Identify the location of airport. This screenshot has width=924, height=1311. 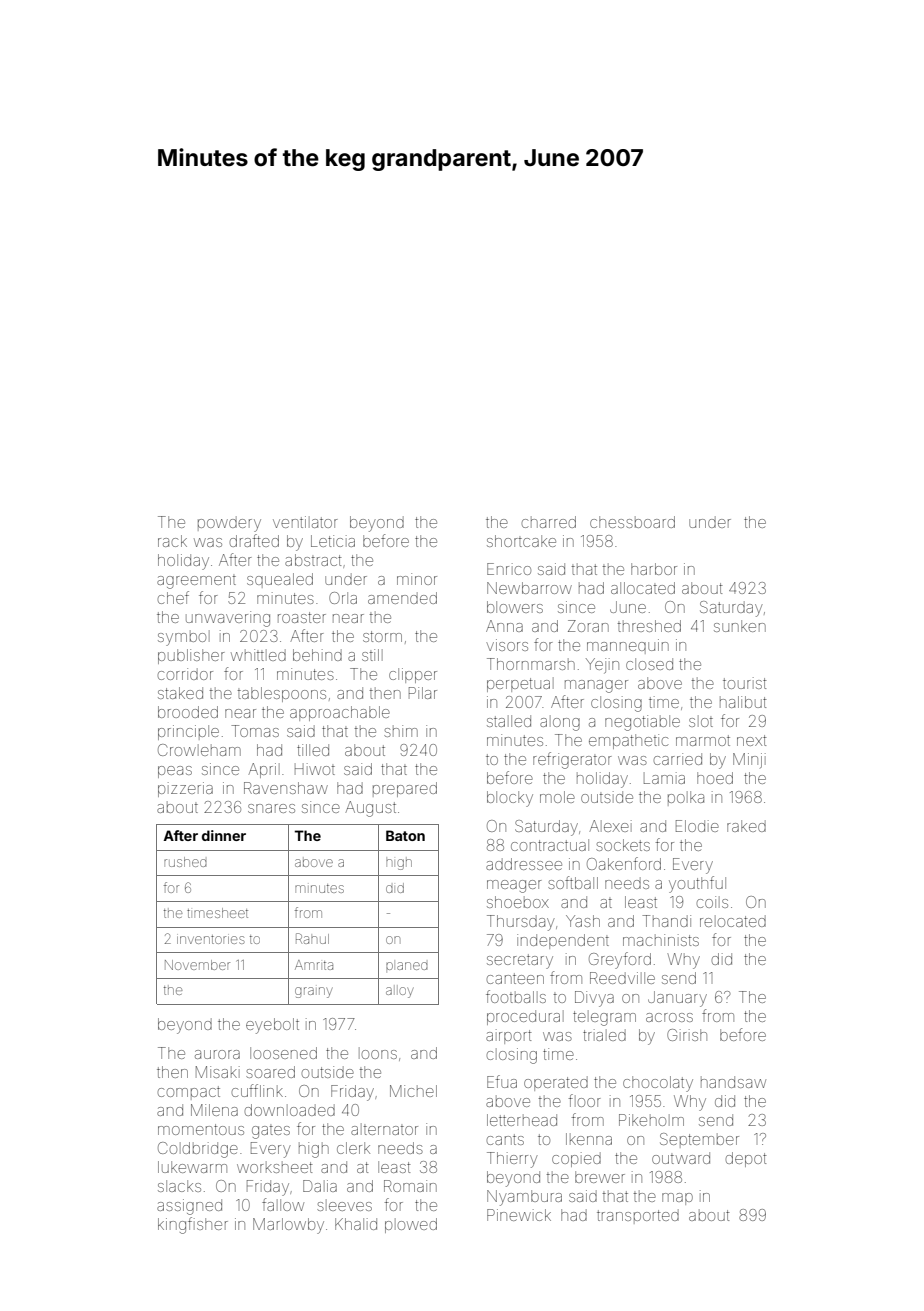
(509, 1036).
